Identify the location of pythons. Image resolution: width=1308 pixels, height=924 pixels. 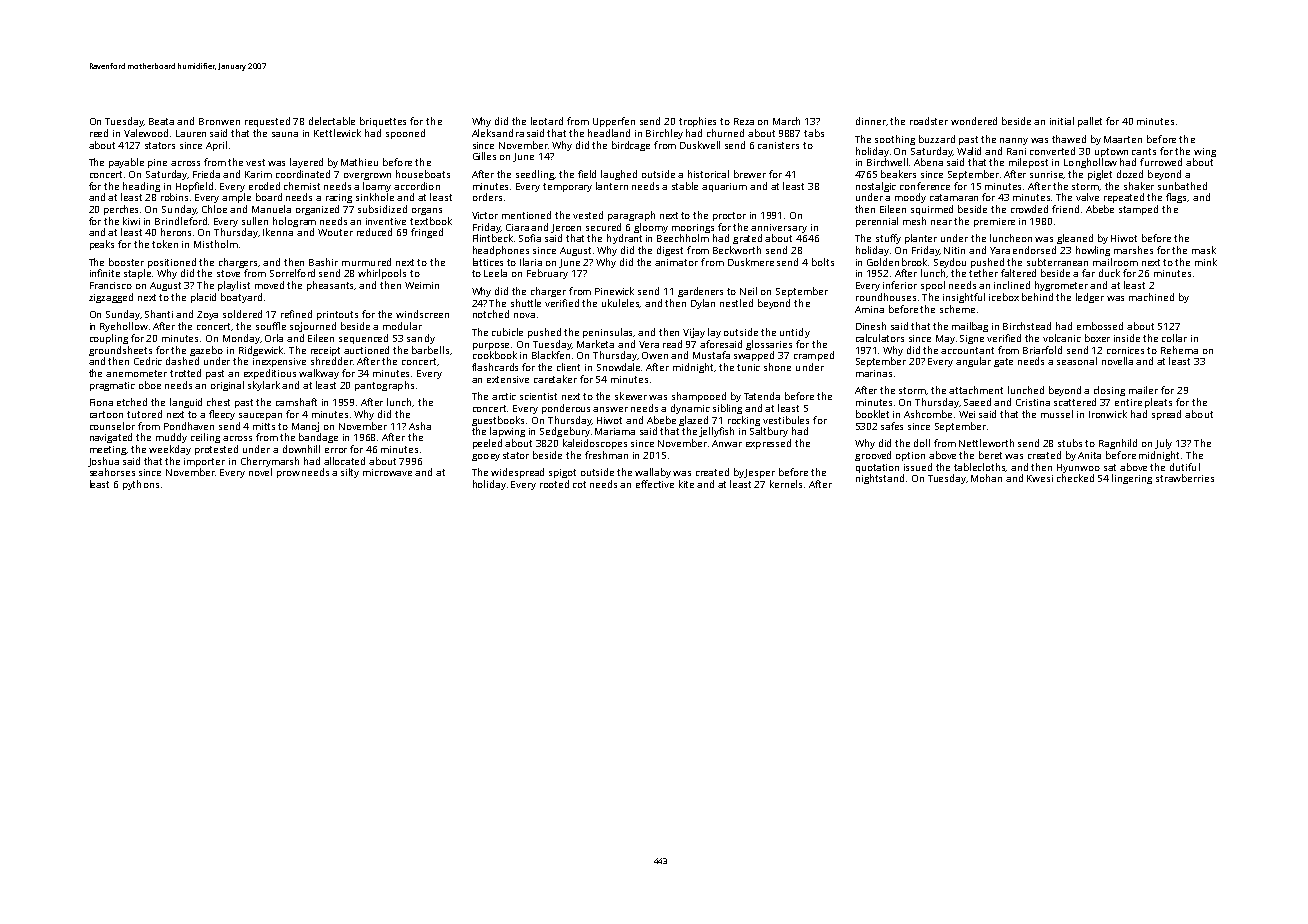
(141, 485).
